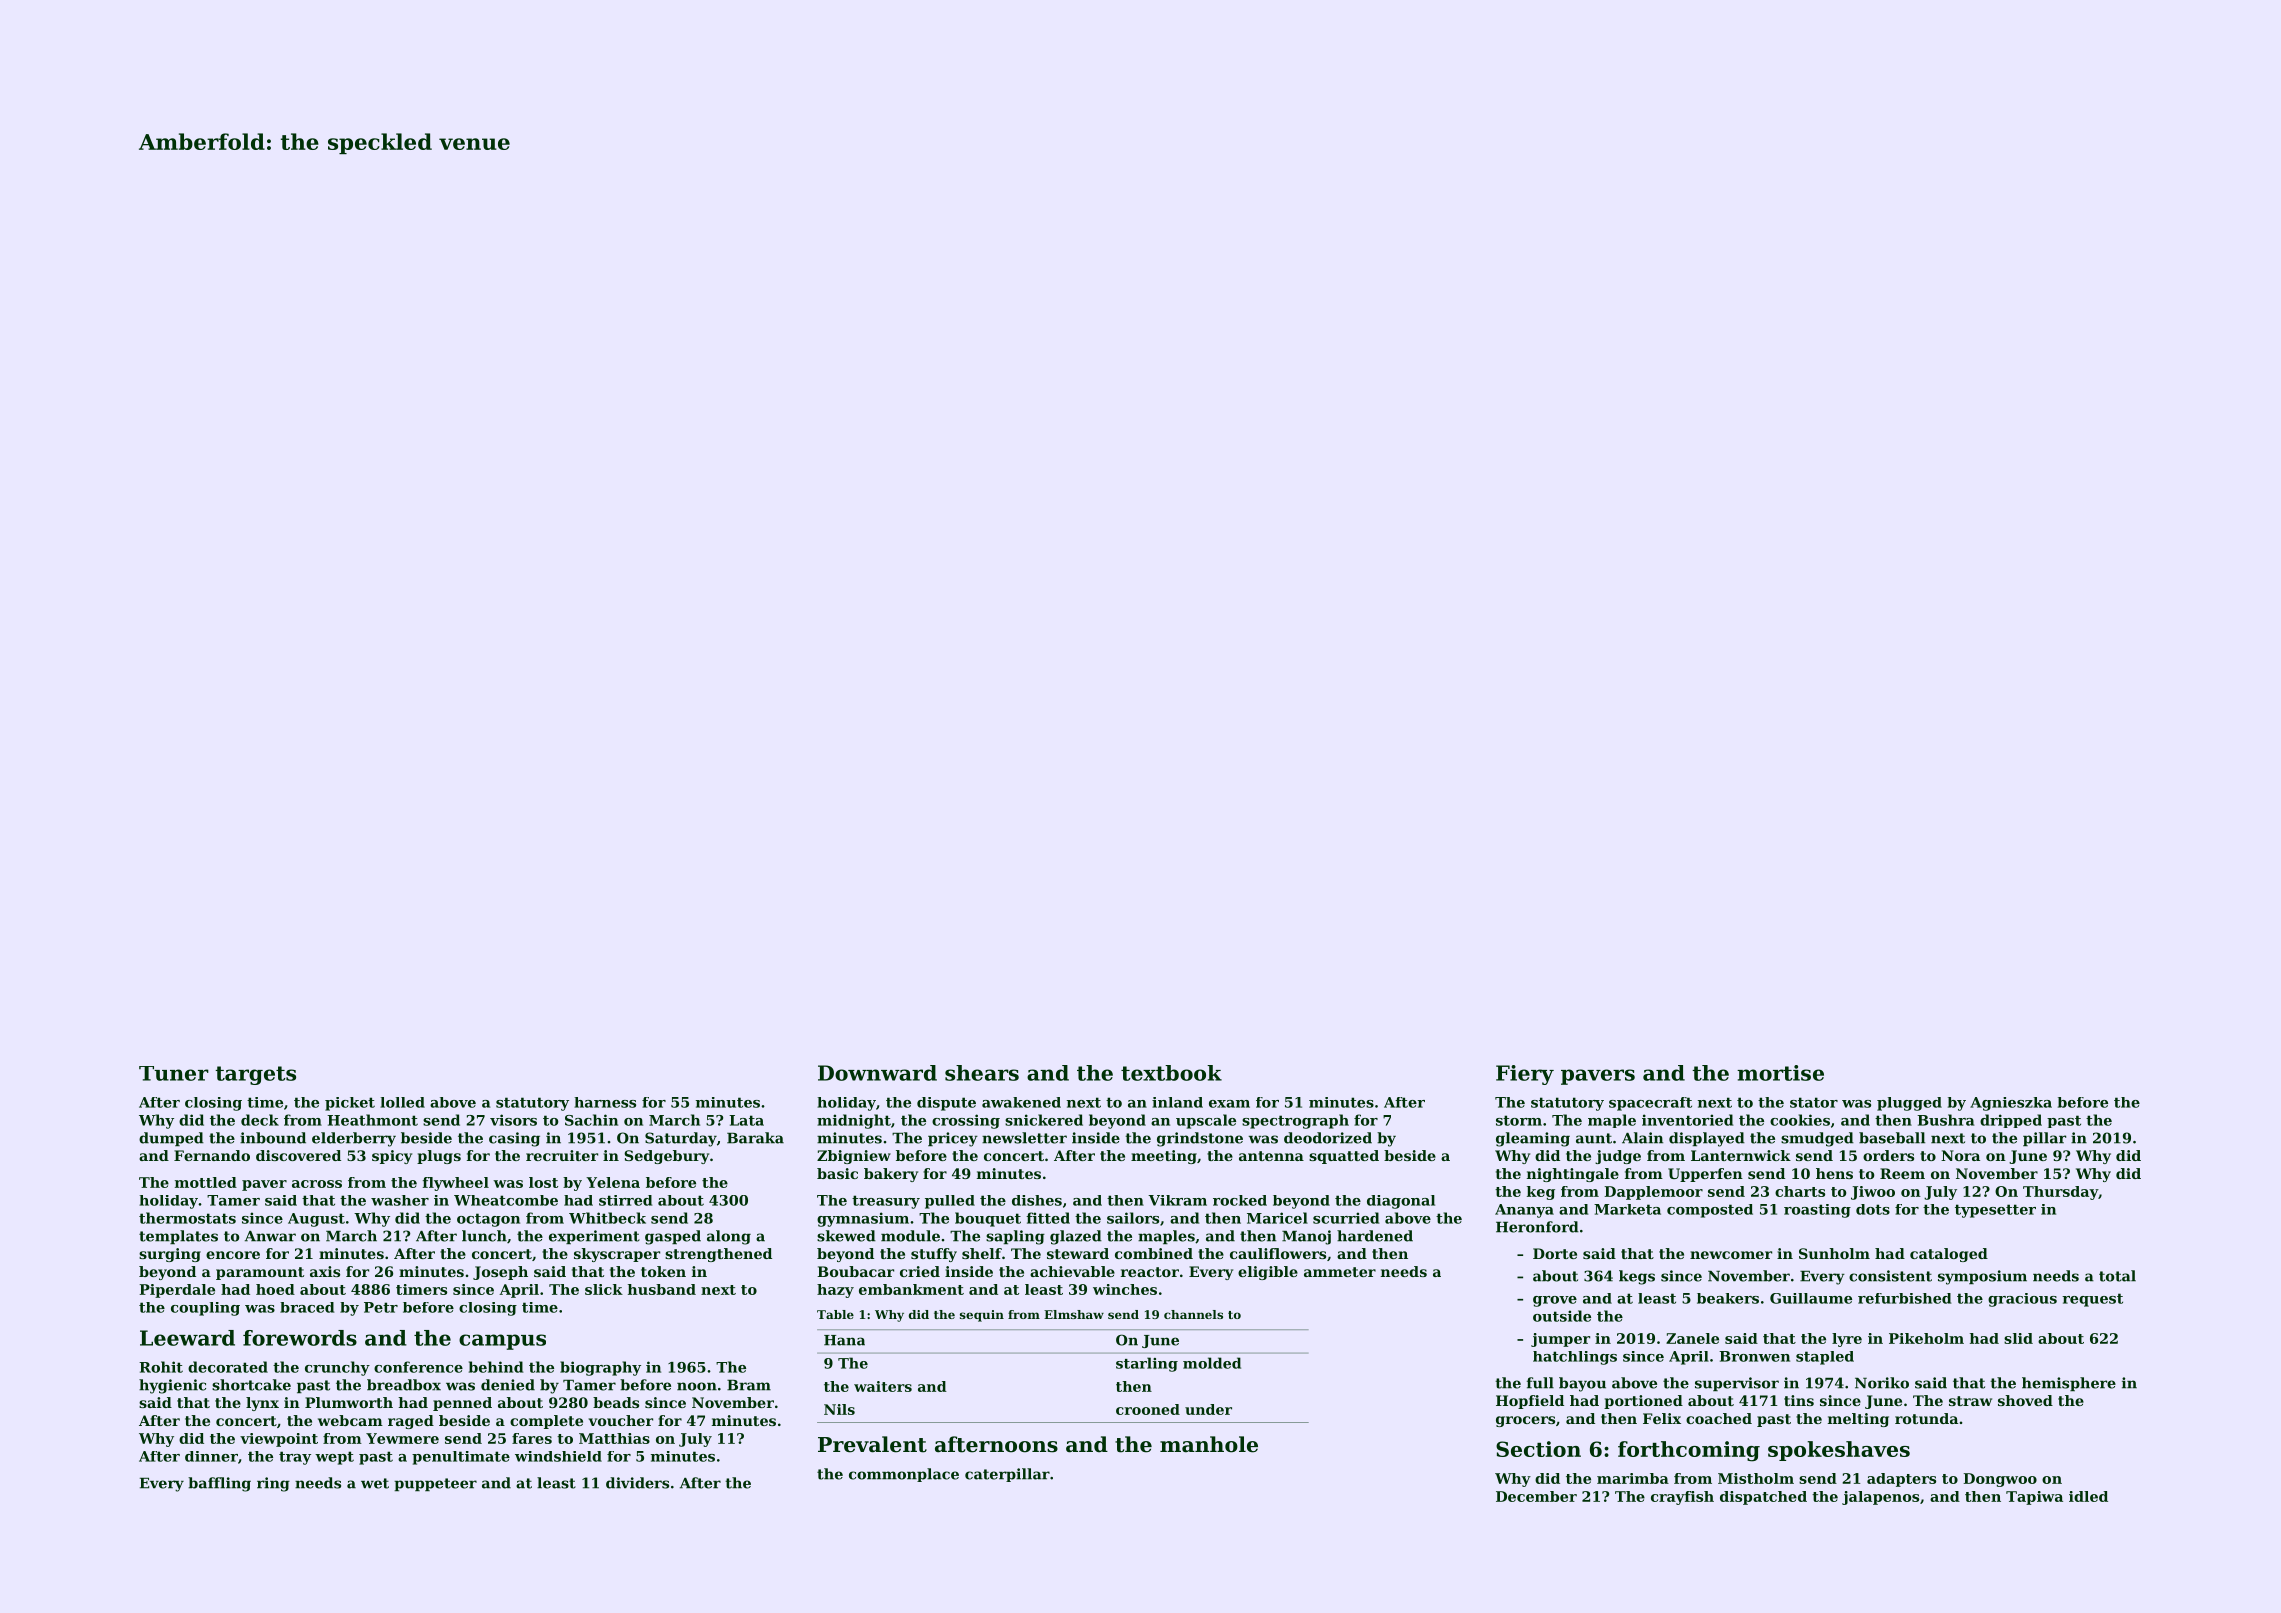 The image size is (2281, 1613). I want to click on dispatched, so click(1763, 1498).
